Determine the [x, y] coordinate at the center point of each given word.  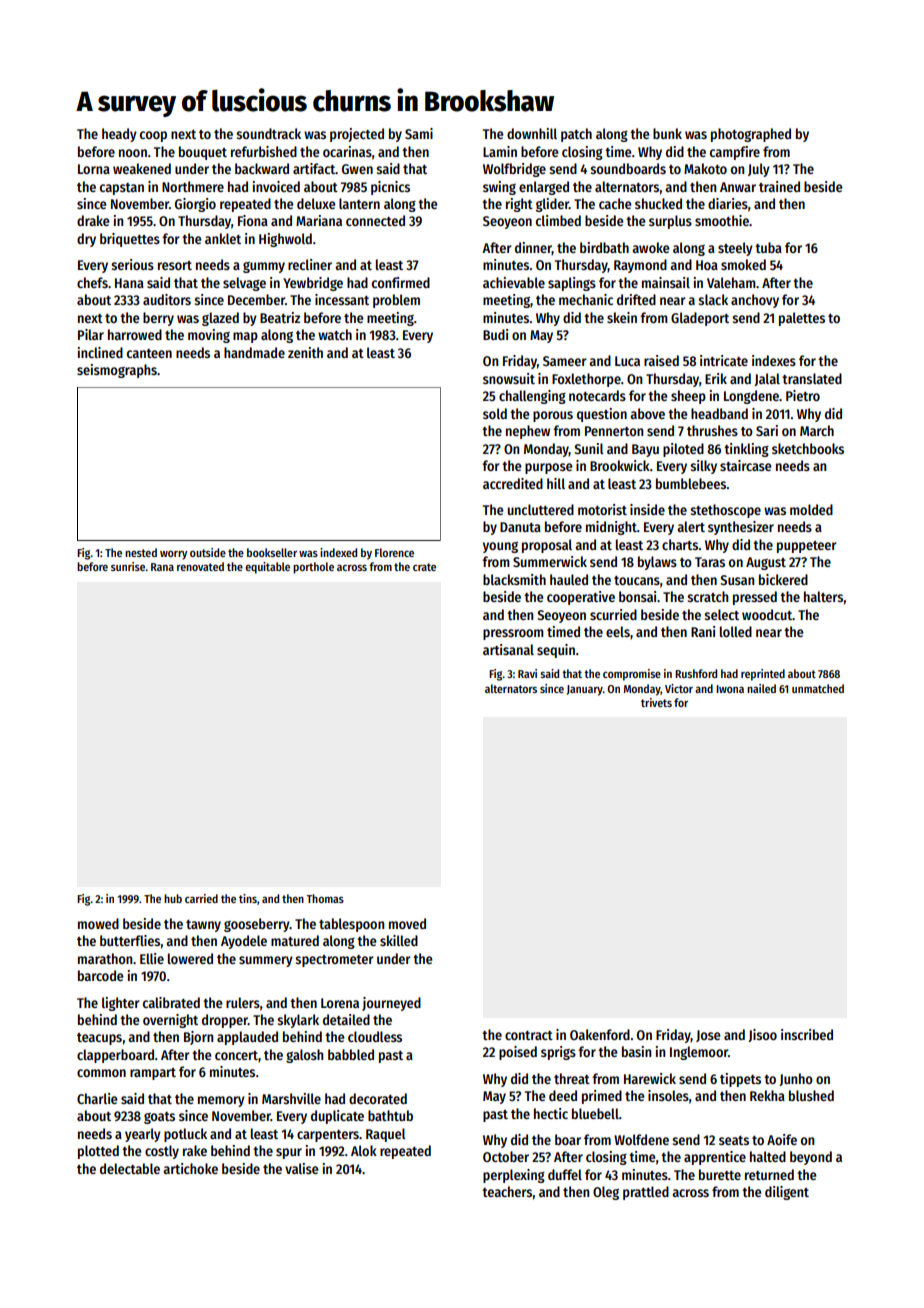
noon [133, 153]
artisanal [508, 649]
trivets [656, 702]
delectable [130, 1168]
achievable [514, 282]
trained [779, 186]
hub [173, 898]
